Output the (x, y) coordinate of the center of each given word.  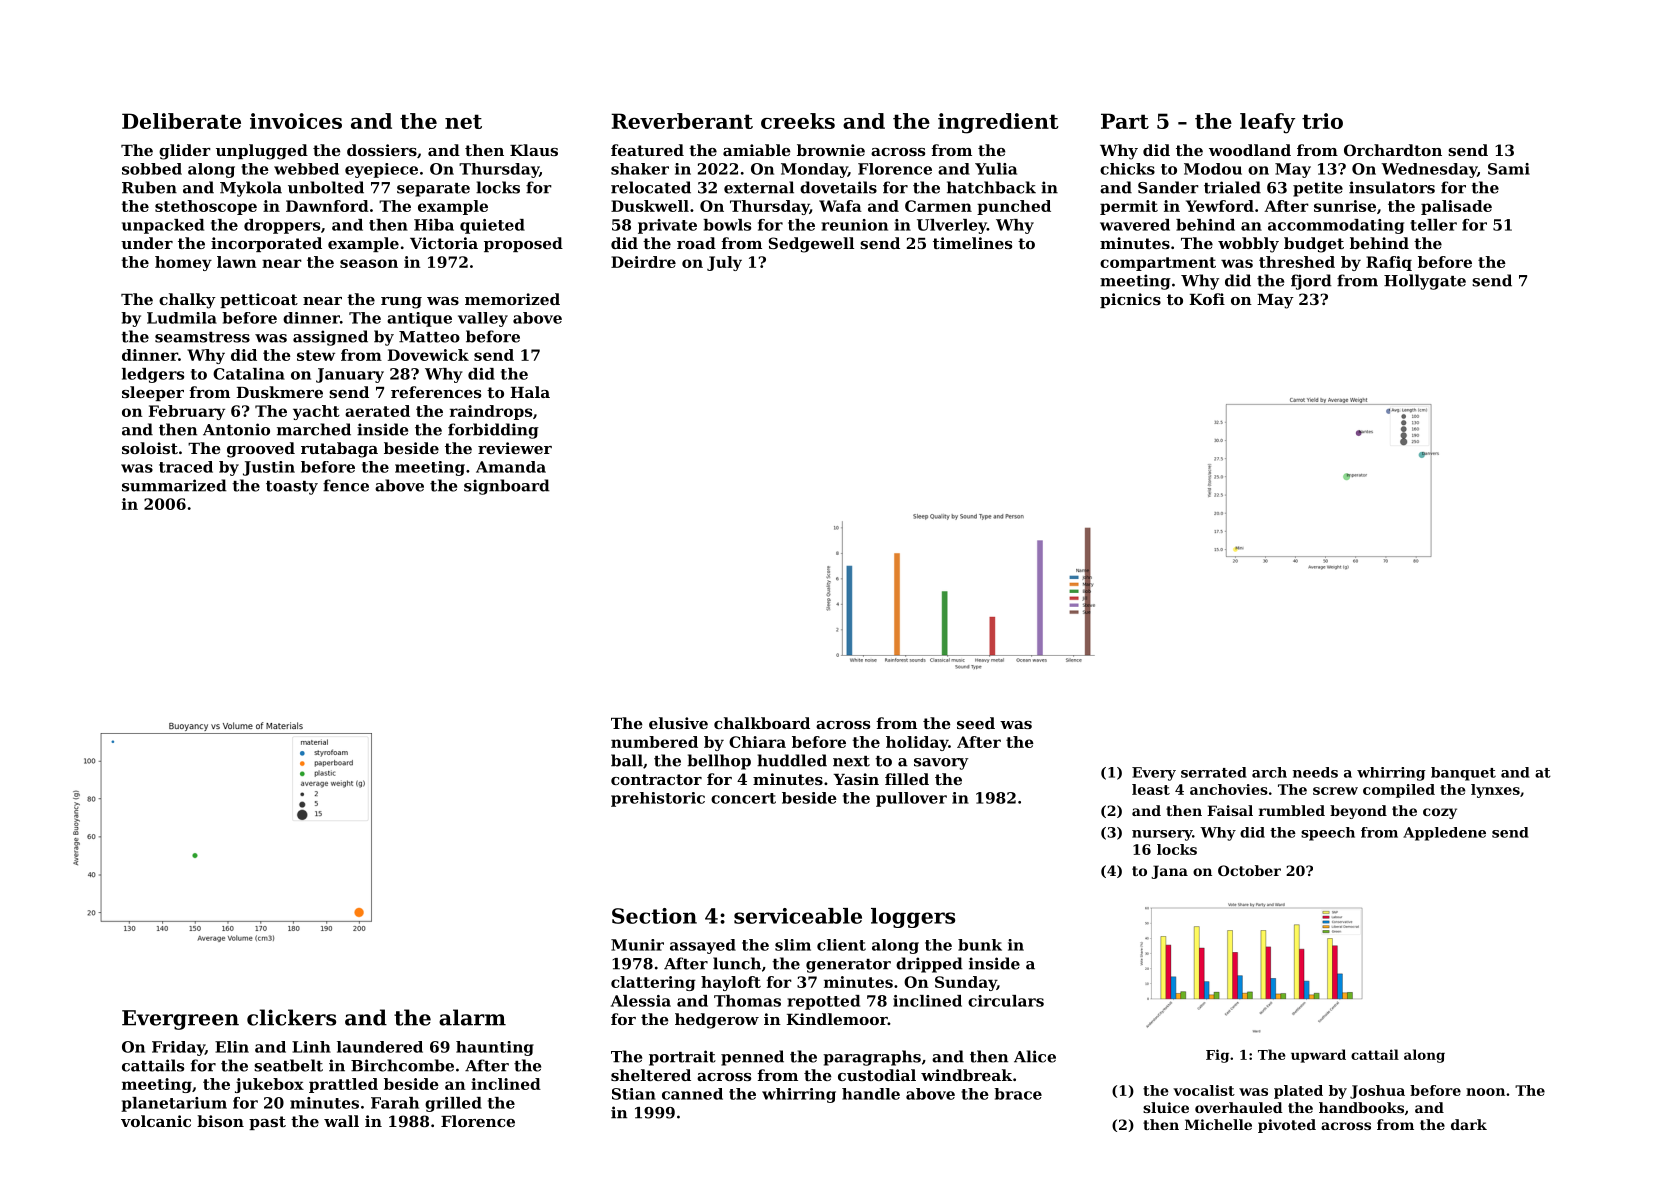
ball (627, 760)
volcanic (156, 1121)
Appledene (1444, 834)
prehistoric (658, 799)
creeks (798, 121)
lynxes (1495, 791)
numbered (654, 742)
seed (976, 723)
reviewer (515, 448)
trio (1322, 121)
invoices (296, 121)
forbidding (493, 431)
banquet (1463, 774)
